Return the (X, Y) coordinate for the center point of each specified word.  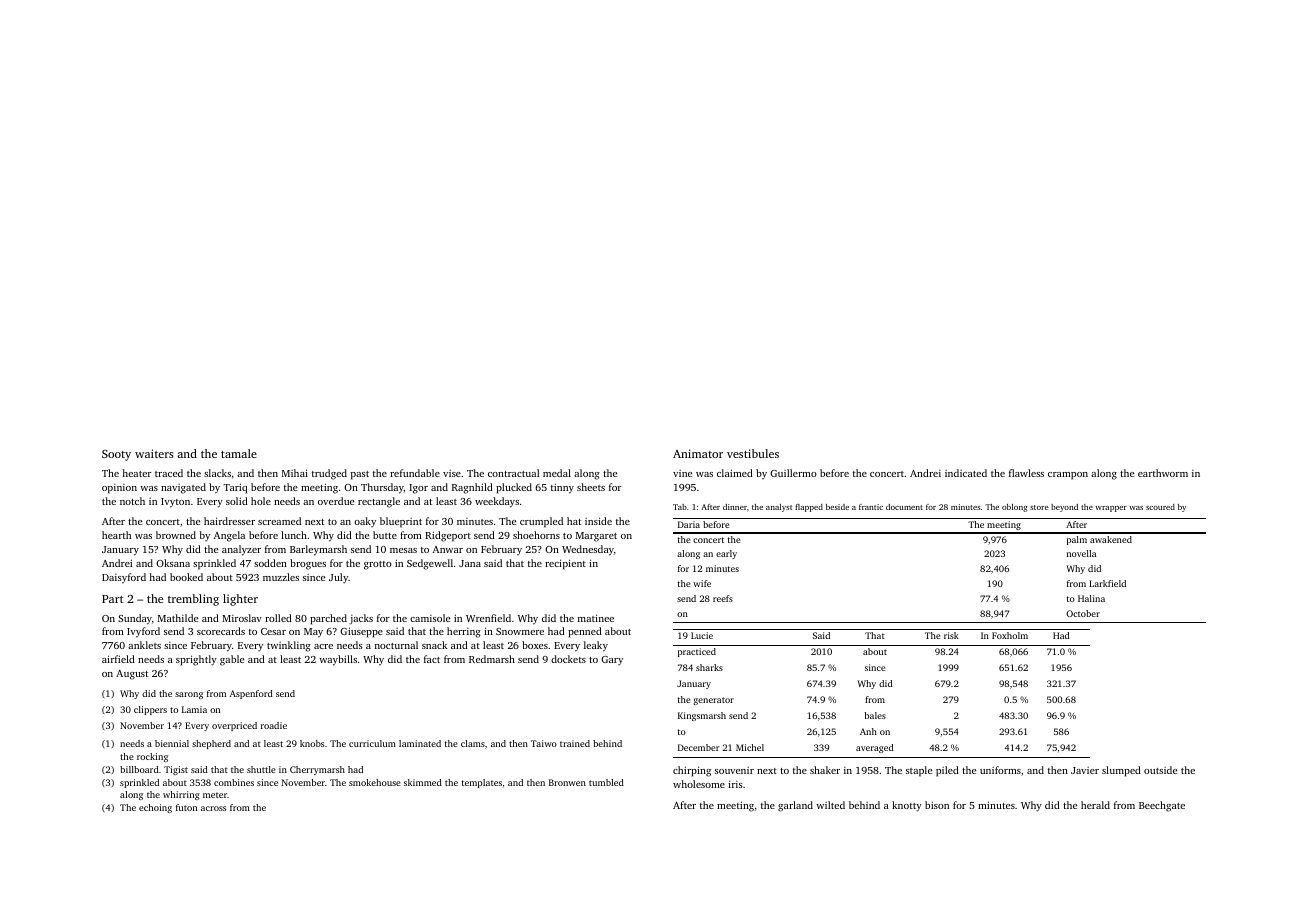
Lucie (702, 635)
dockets (568, 659)
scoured (1160, 507)
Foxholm (1010, 635)
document (904, 507)
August (132, 675)
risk (951, 635)
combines (234, 782)
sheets (591, 487)
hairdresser (229, 521)
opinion (119, 489)
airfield (118, 659)
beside (837, 507)
